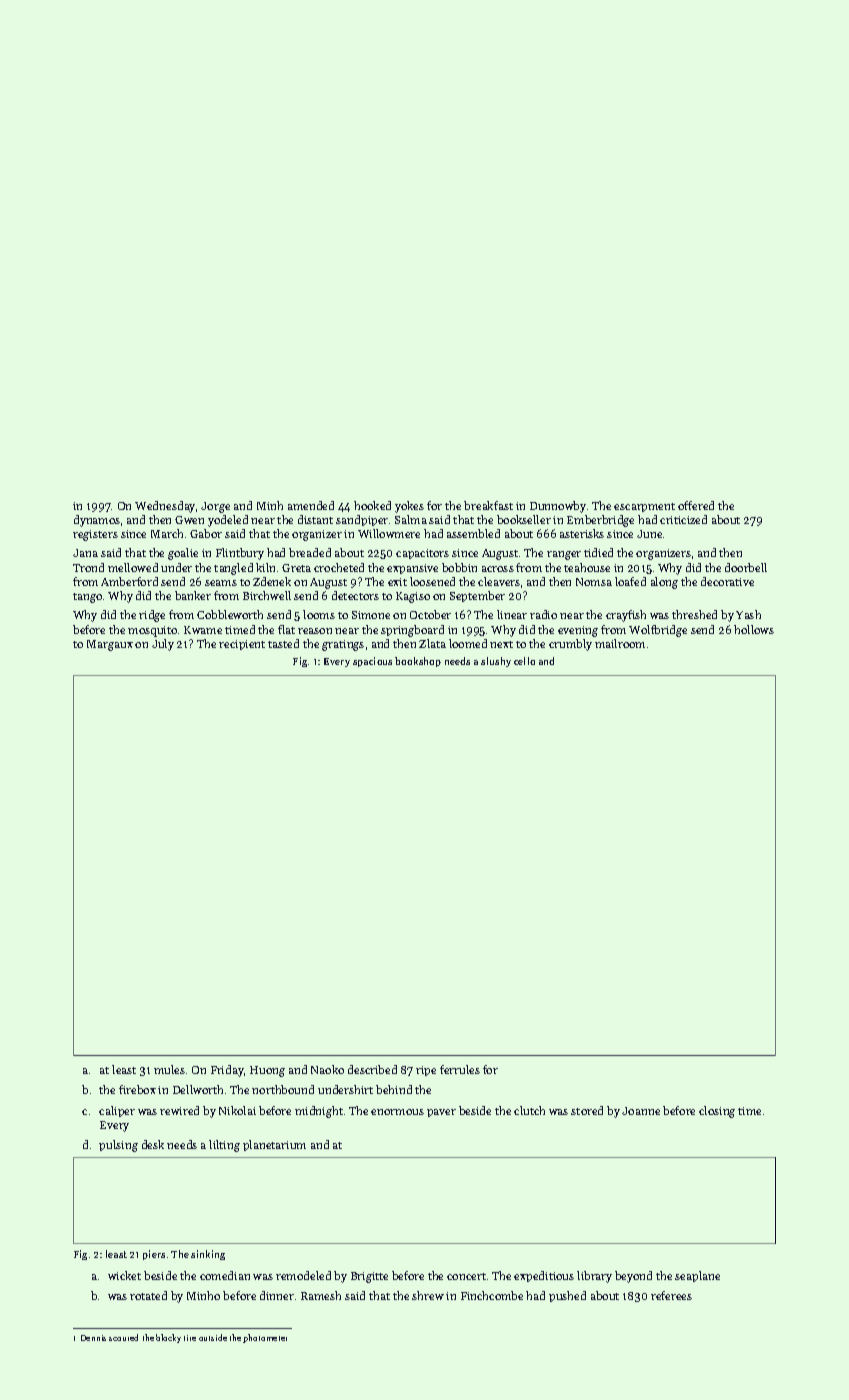 This screenshot has height=1400, width=849. Describe the element at coordinates (193, 595) in the screenshot. I see `banker` at that location.
